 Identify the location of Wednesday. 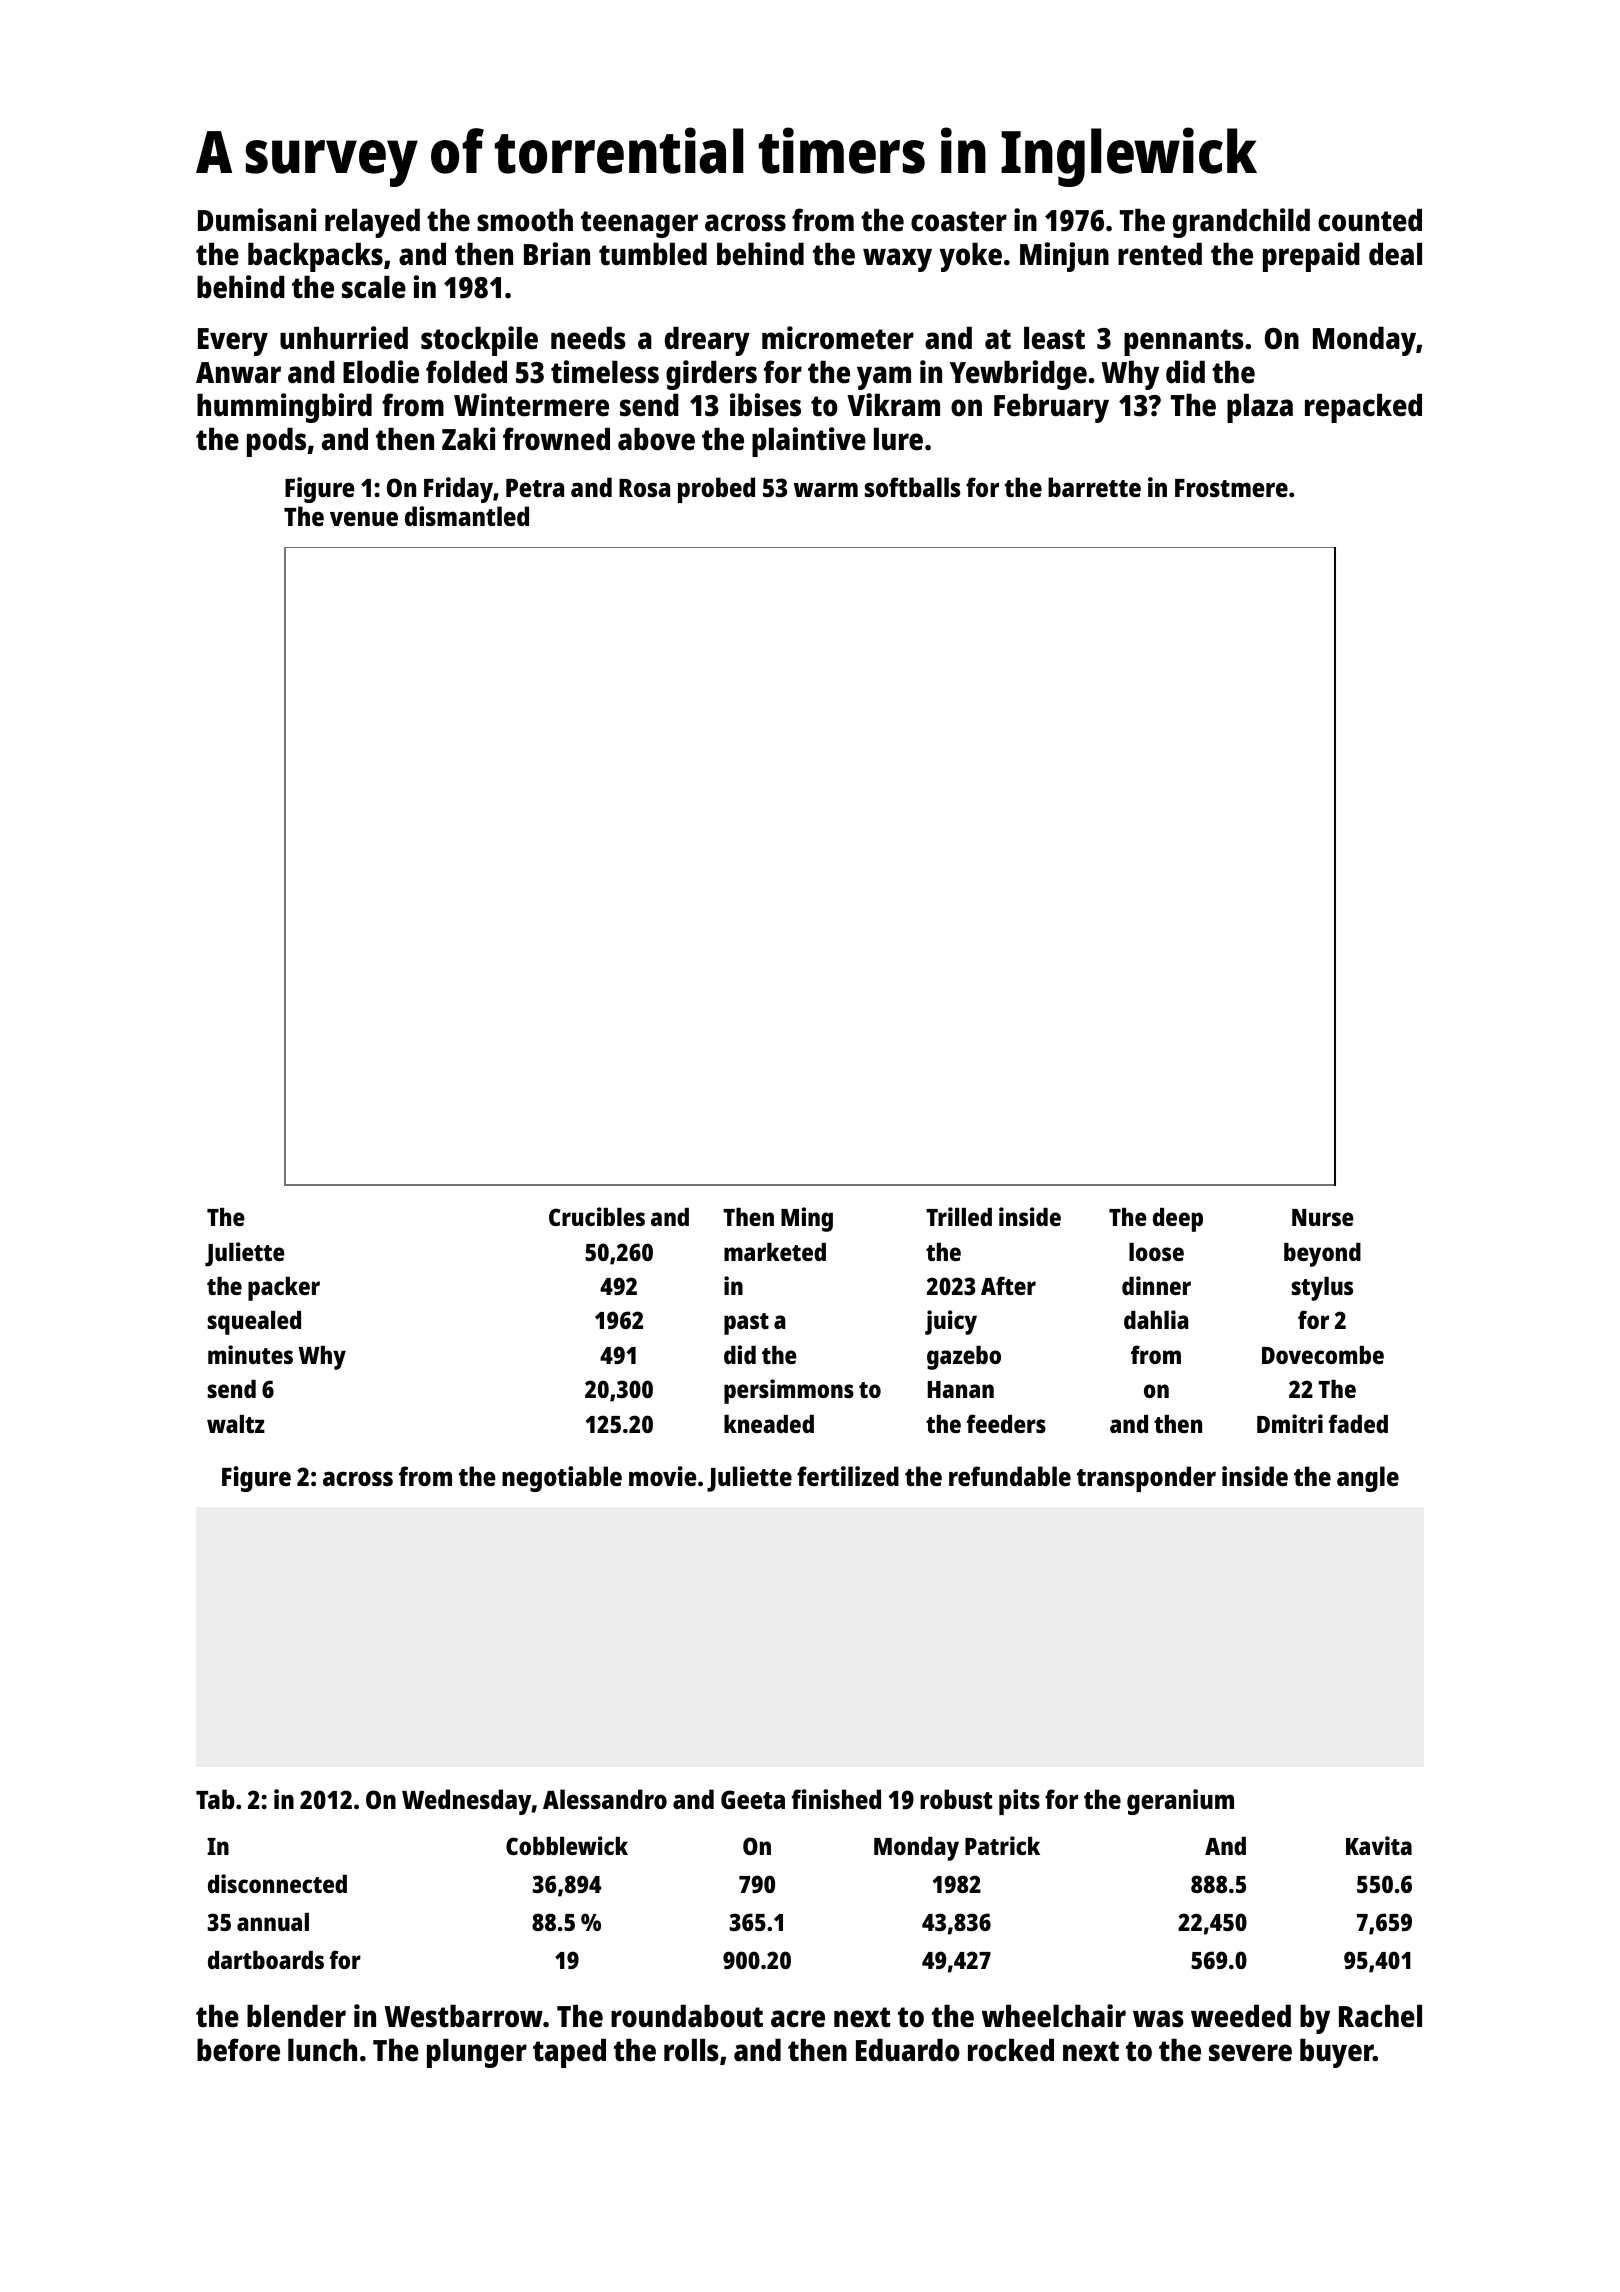
(467, 1802).
